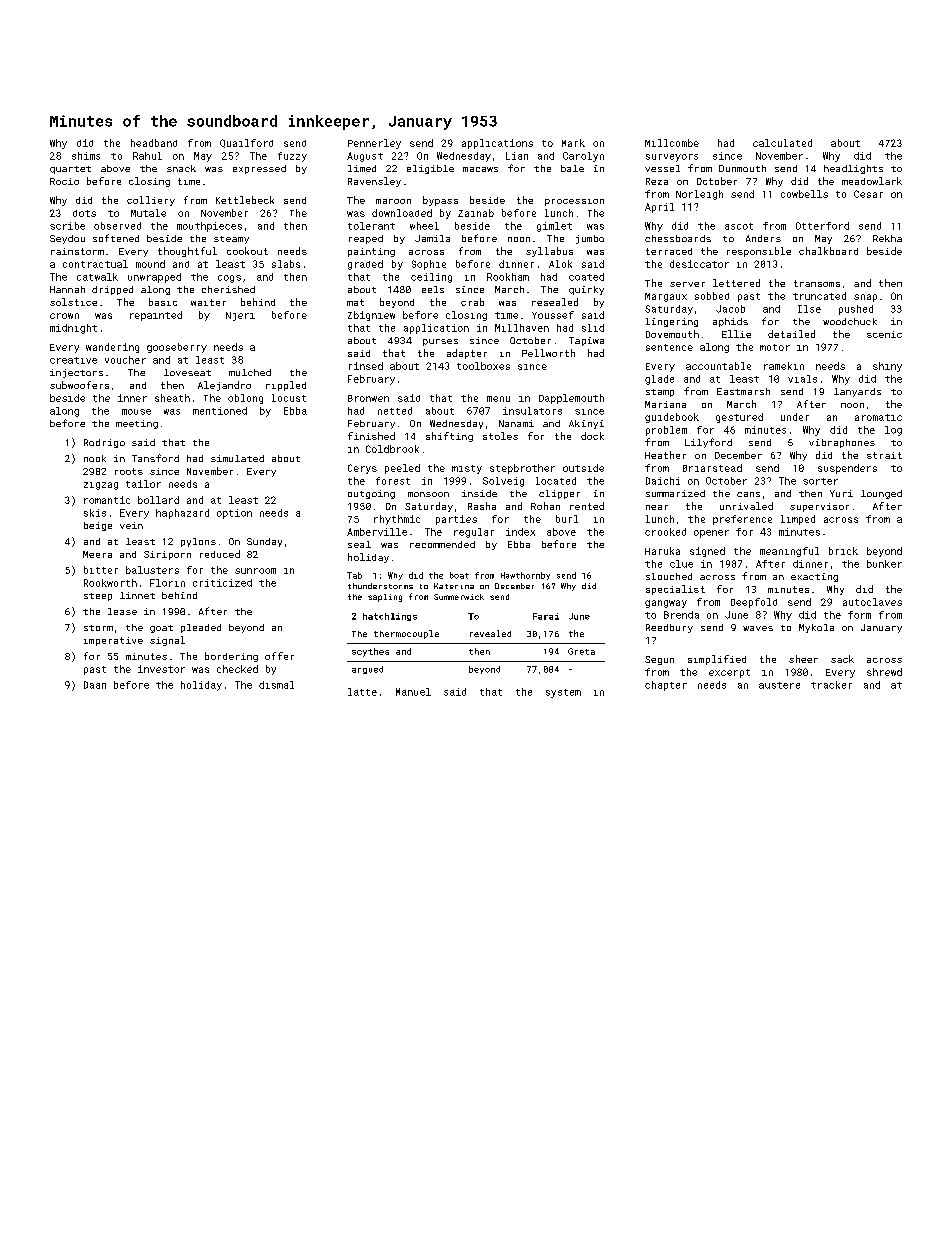  What do you see at coordinates (224, 386) in the image?
I see `Alejandro` at bounding box center [224, 386].
